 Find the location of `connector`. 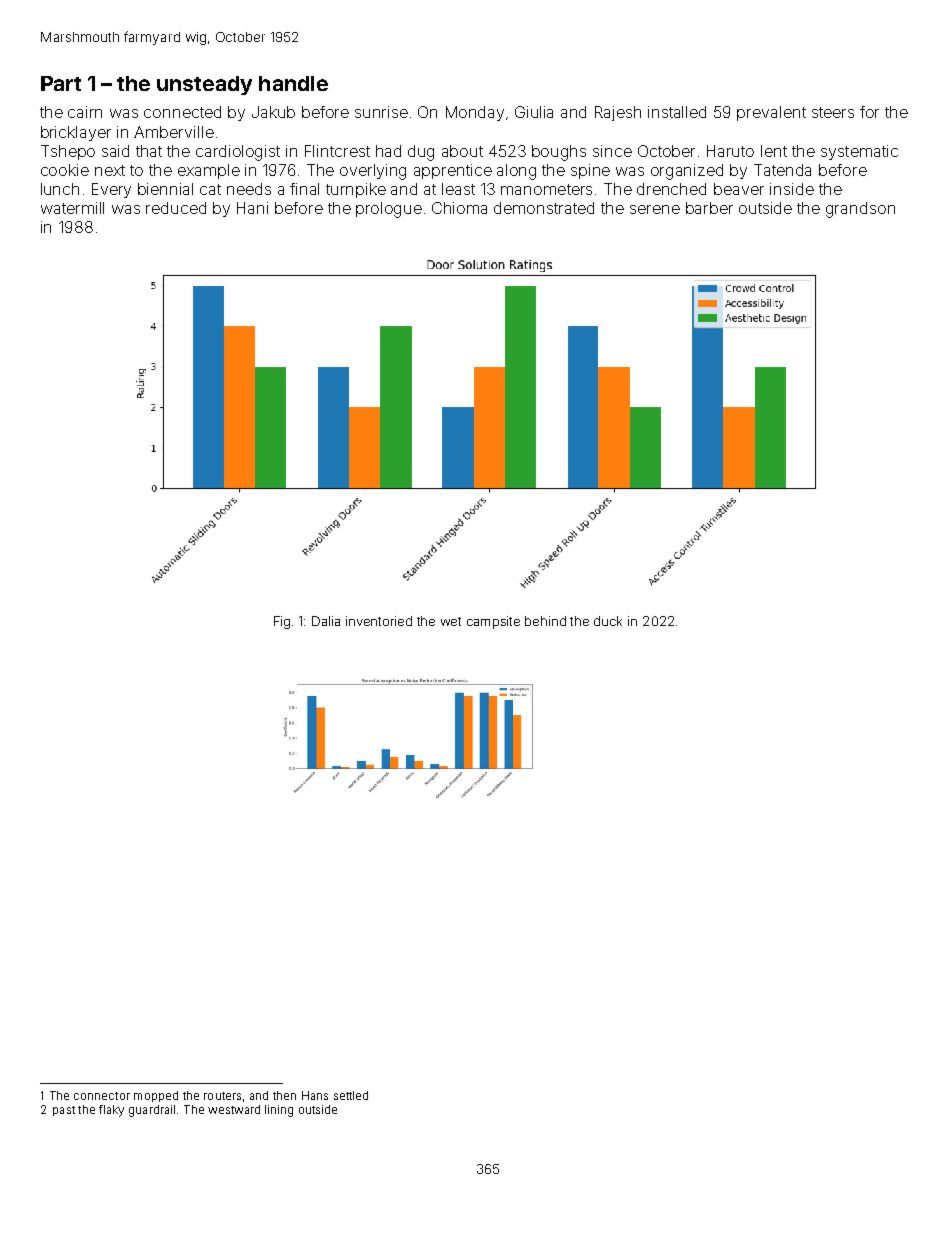

connector is located at coordinates (102, 1096).
